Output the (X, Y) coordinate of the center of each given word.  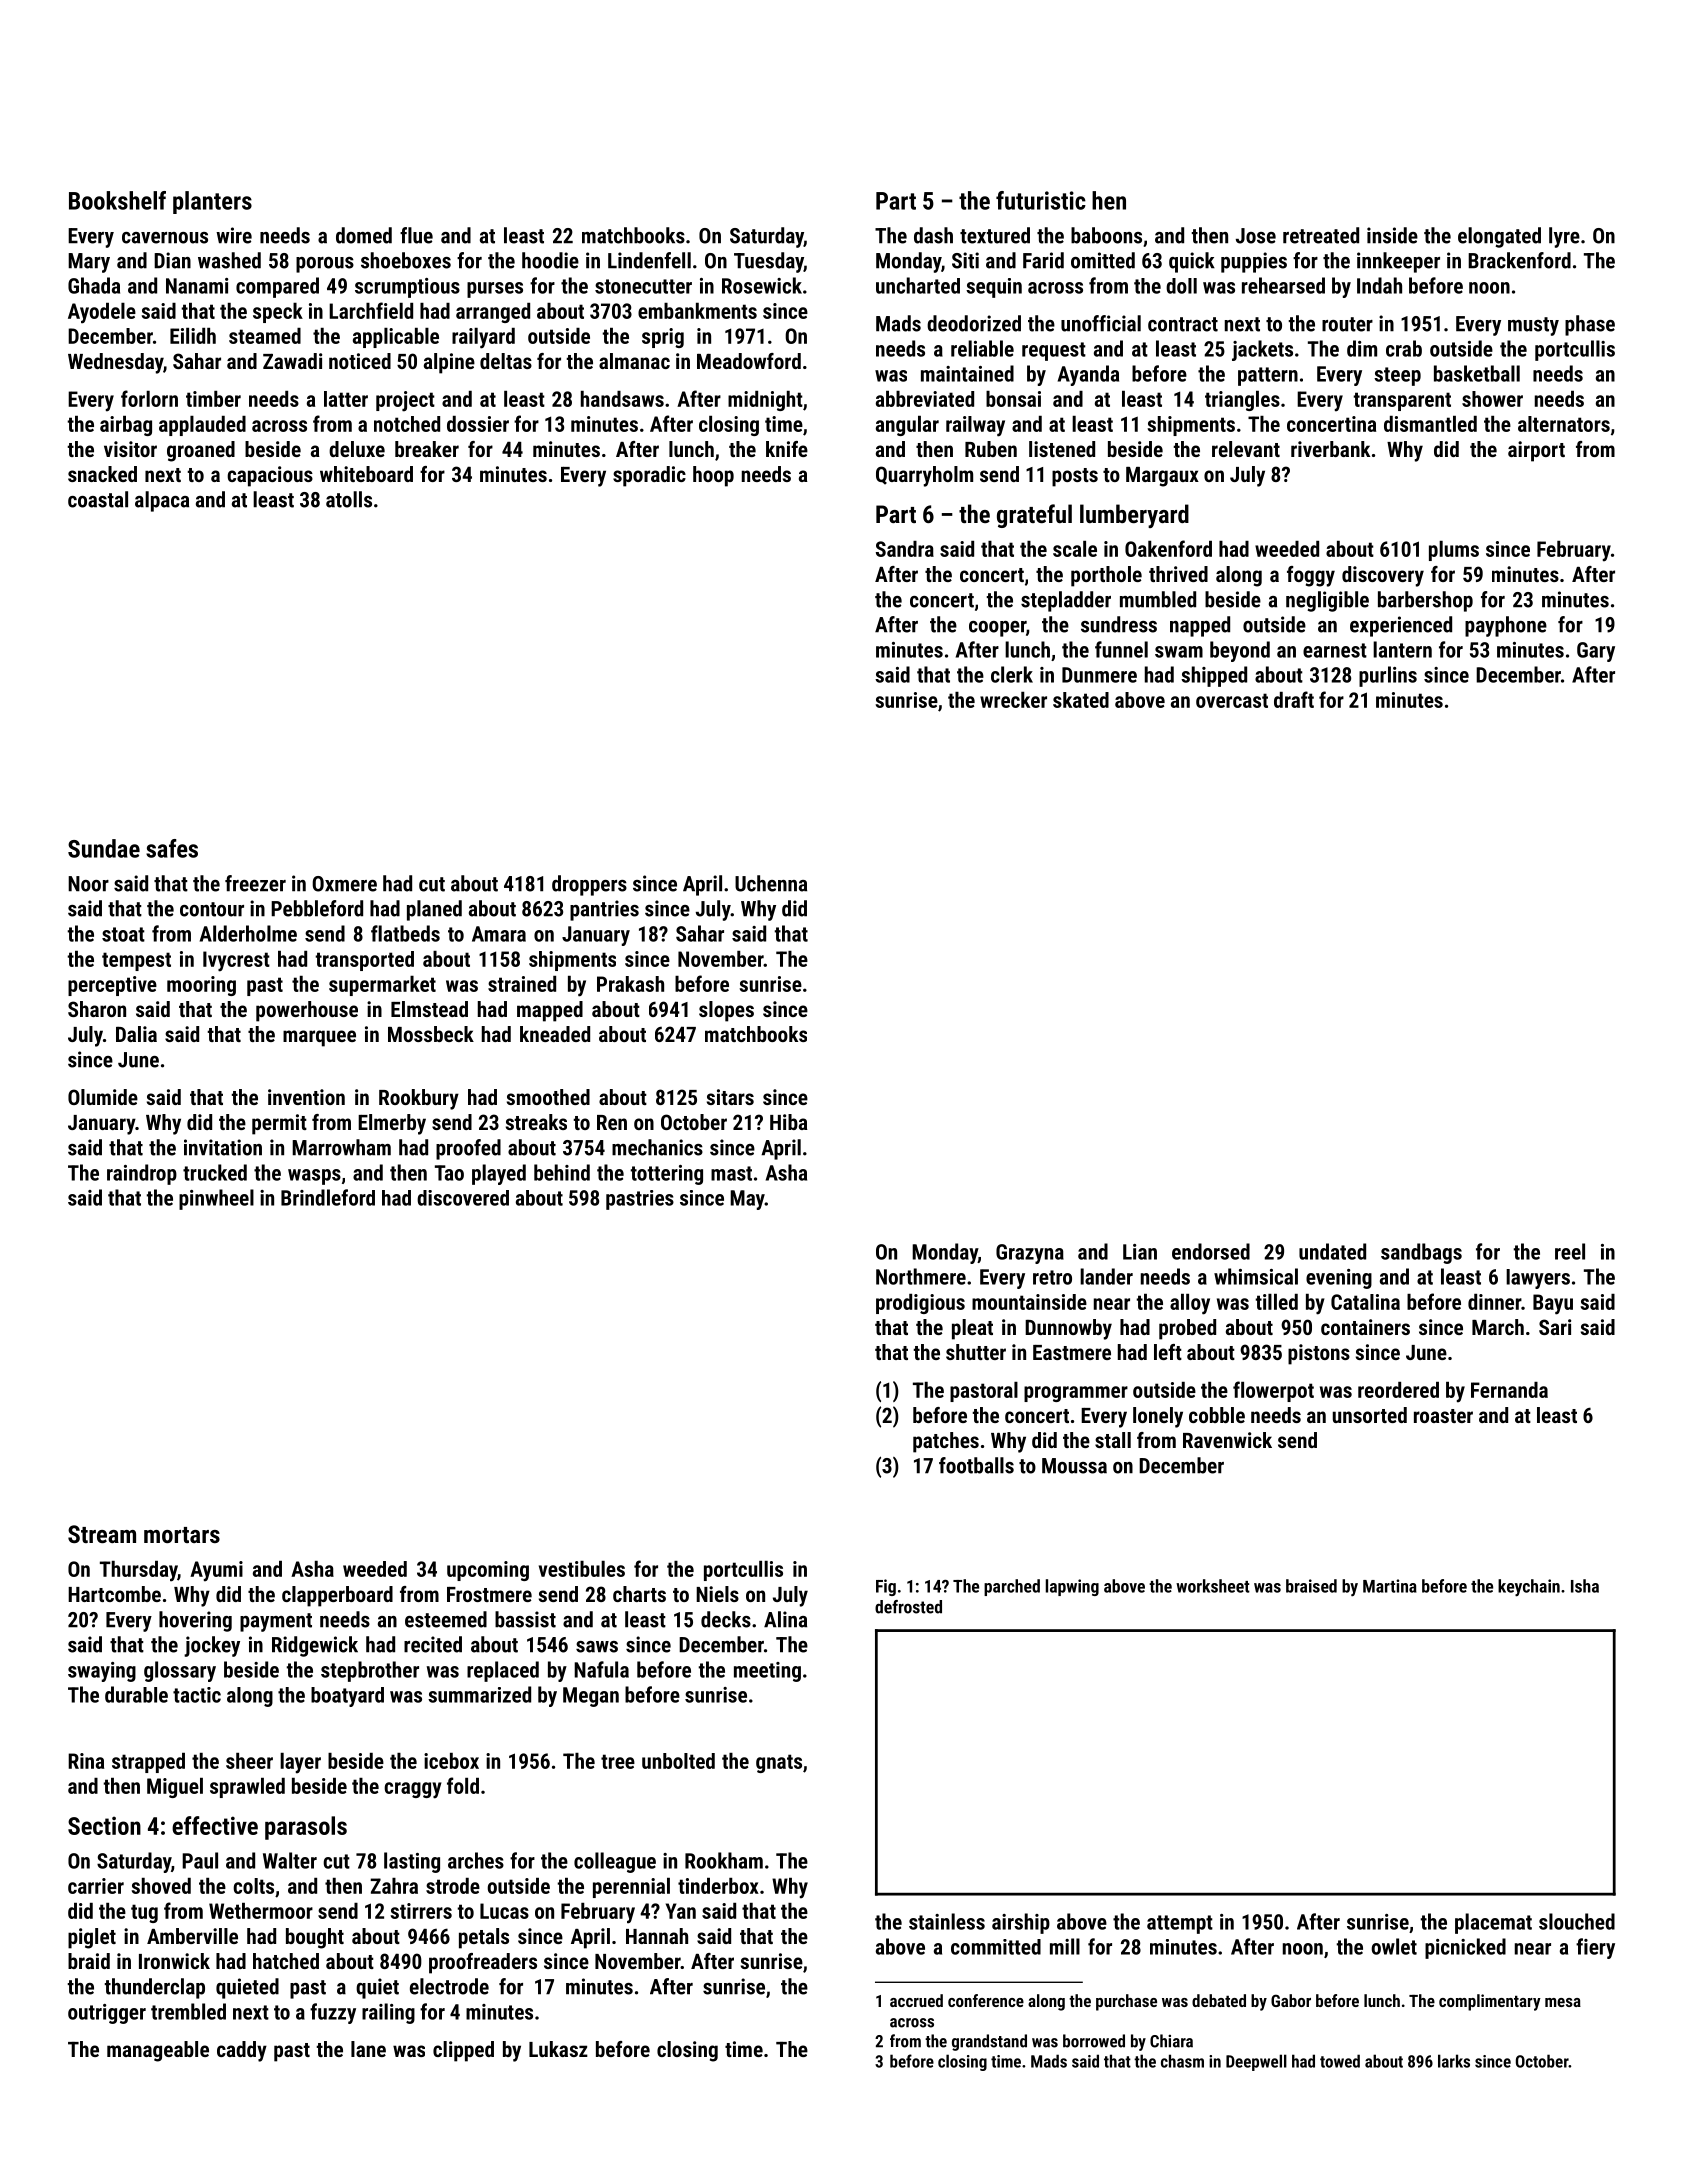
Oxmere (344, 884)
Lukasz (558, 2049)
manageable (158, 2051)
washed (229, 260)
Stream (102, 1534)
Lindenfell (649, 260)
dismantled (1430, 424)
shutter (976, 1352)
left (1168, 1352)
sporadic (649, 476)
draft (1294, 699)
